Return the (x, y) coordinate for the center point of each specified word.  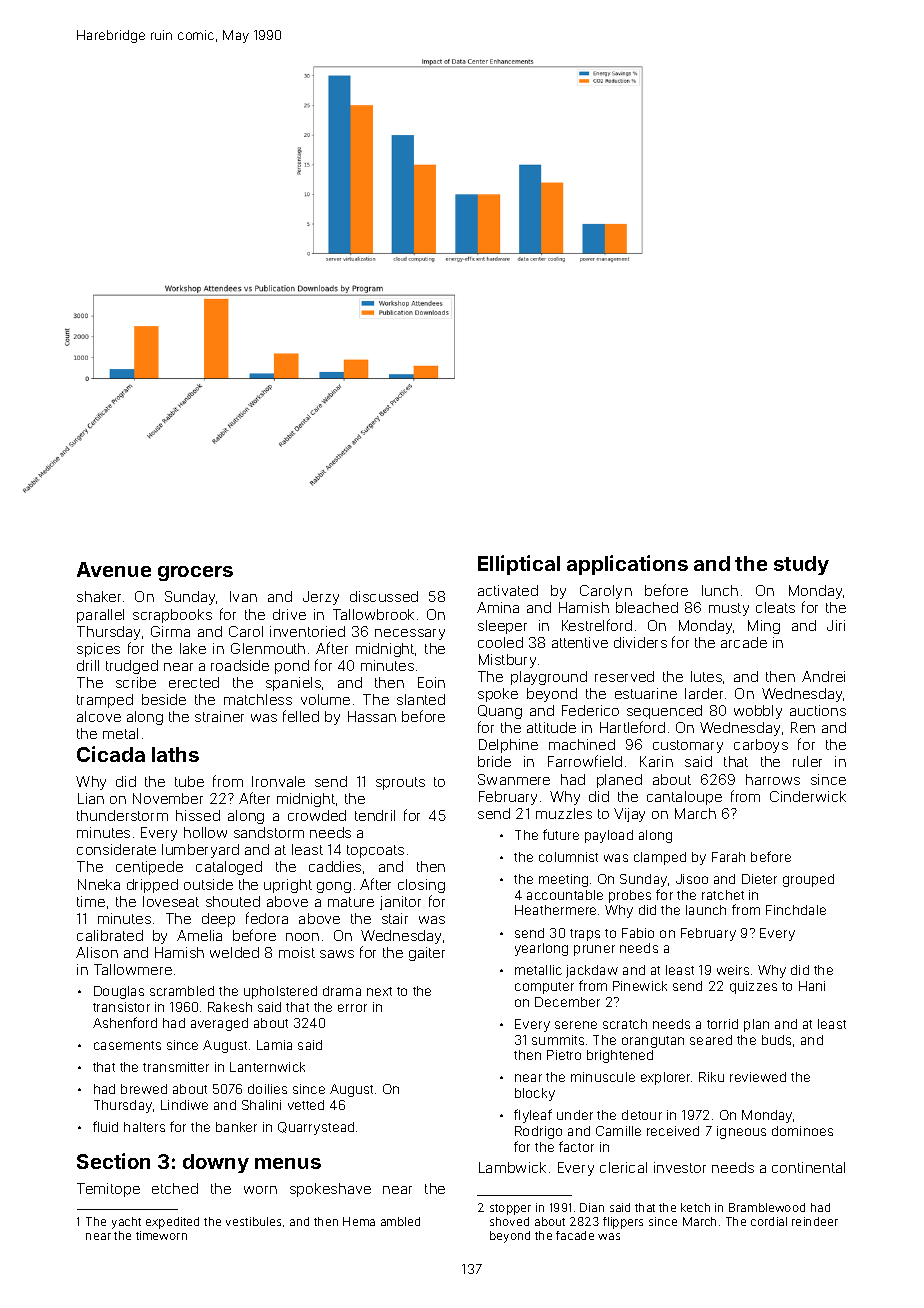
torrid (722, 1024)
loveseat (171, 901)
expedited (172, 1223)
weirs (733, 970)
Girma (170, 631)
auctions (818, 710)
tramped (105, 701)
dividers (640, 642)
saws (337, 954)
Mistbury (507, 661)
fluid (105, 1126)
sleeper (502, 627)
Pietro (564, 1055)
